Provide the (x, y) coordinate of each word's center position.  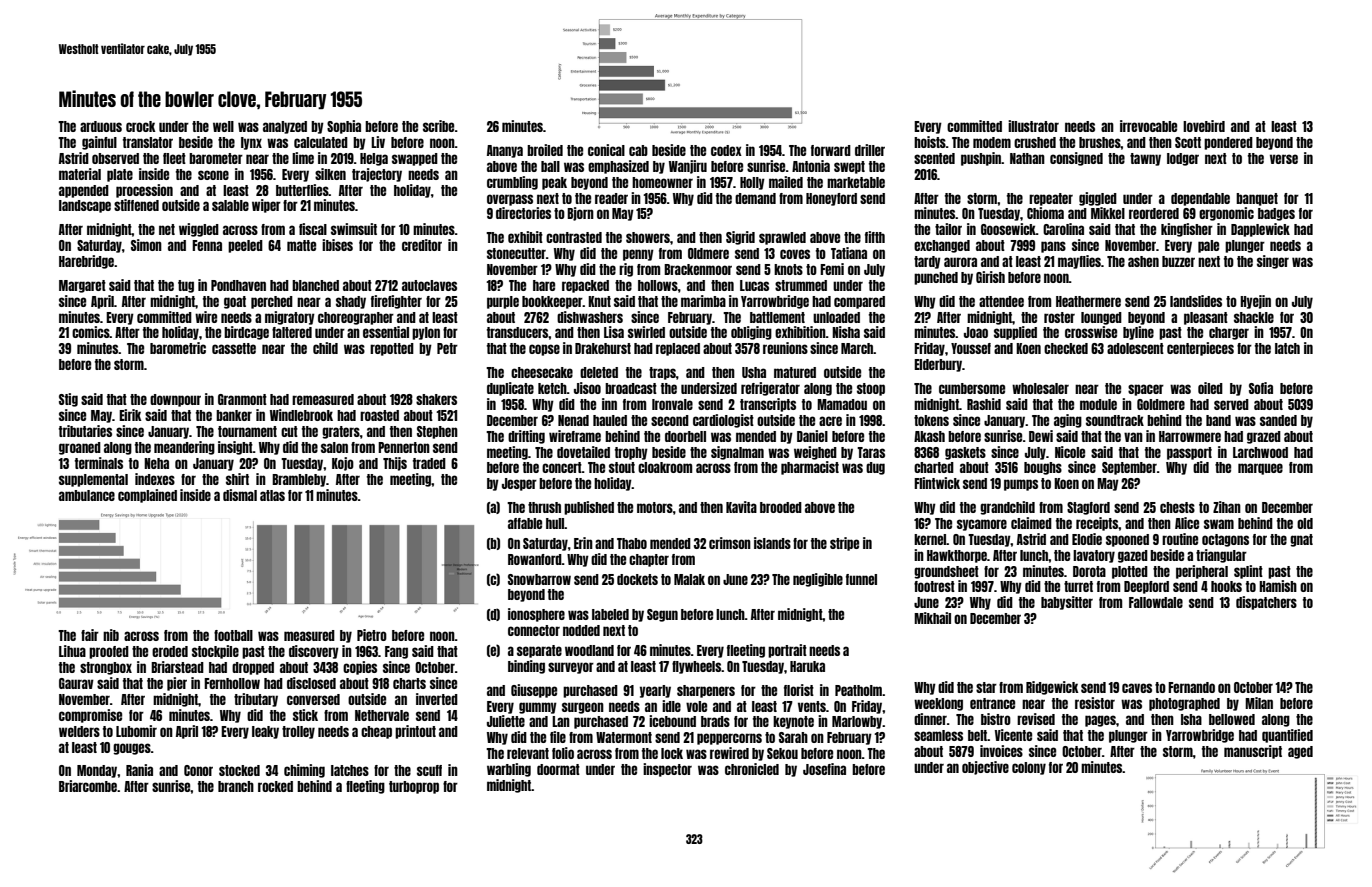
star (986, 687)
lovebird (1204, 126)
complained (147, 496)
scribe (438, 126)
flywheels (696, 667)
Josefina (824, 769)
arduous (101, 126)
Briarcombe (88, 786)
